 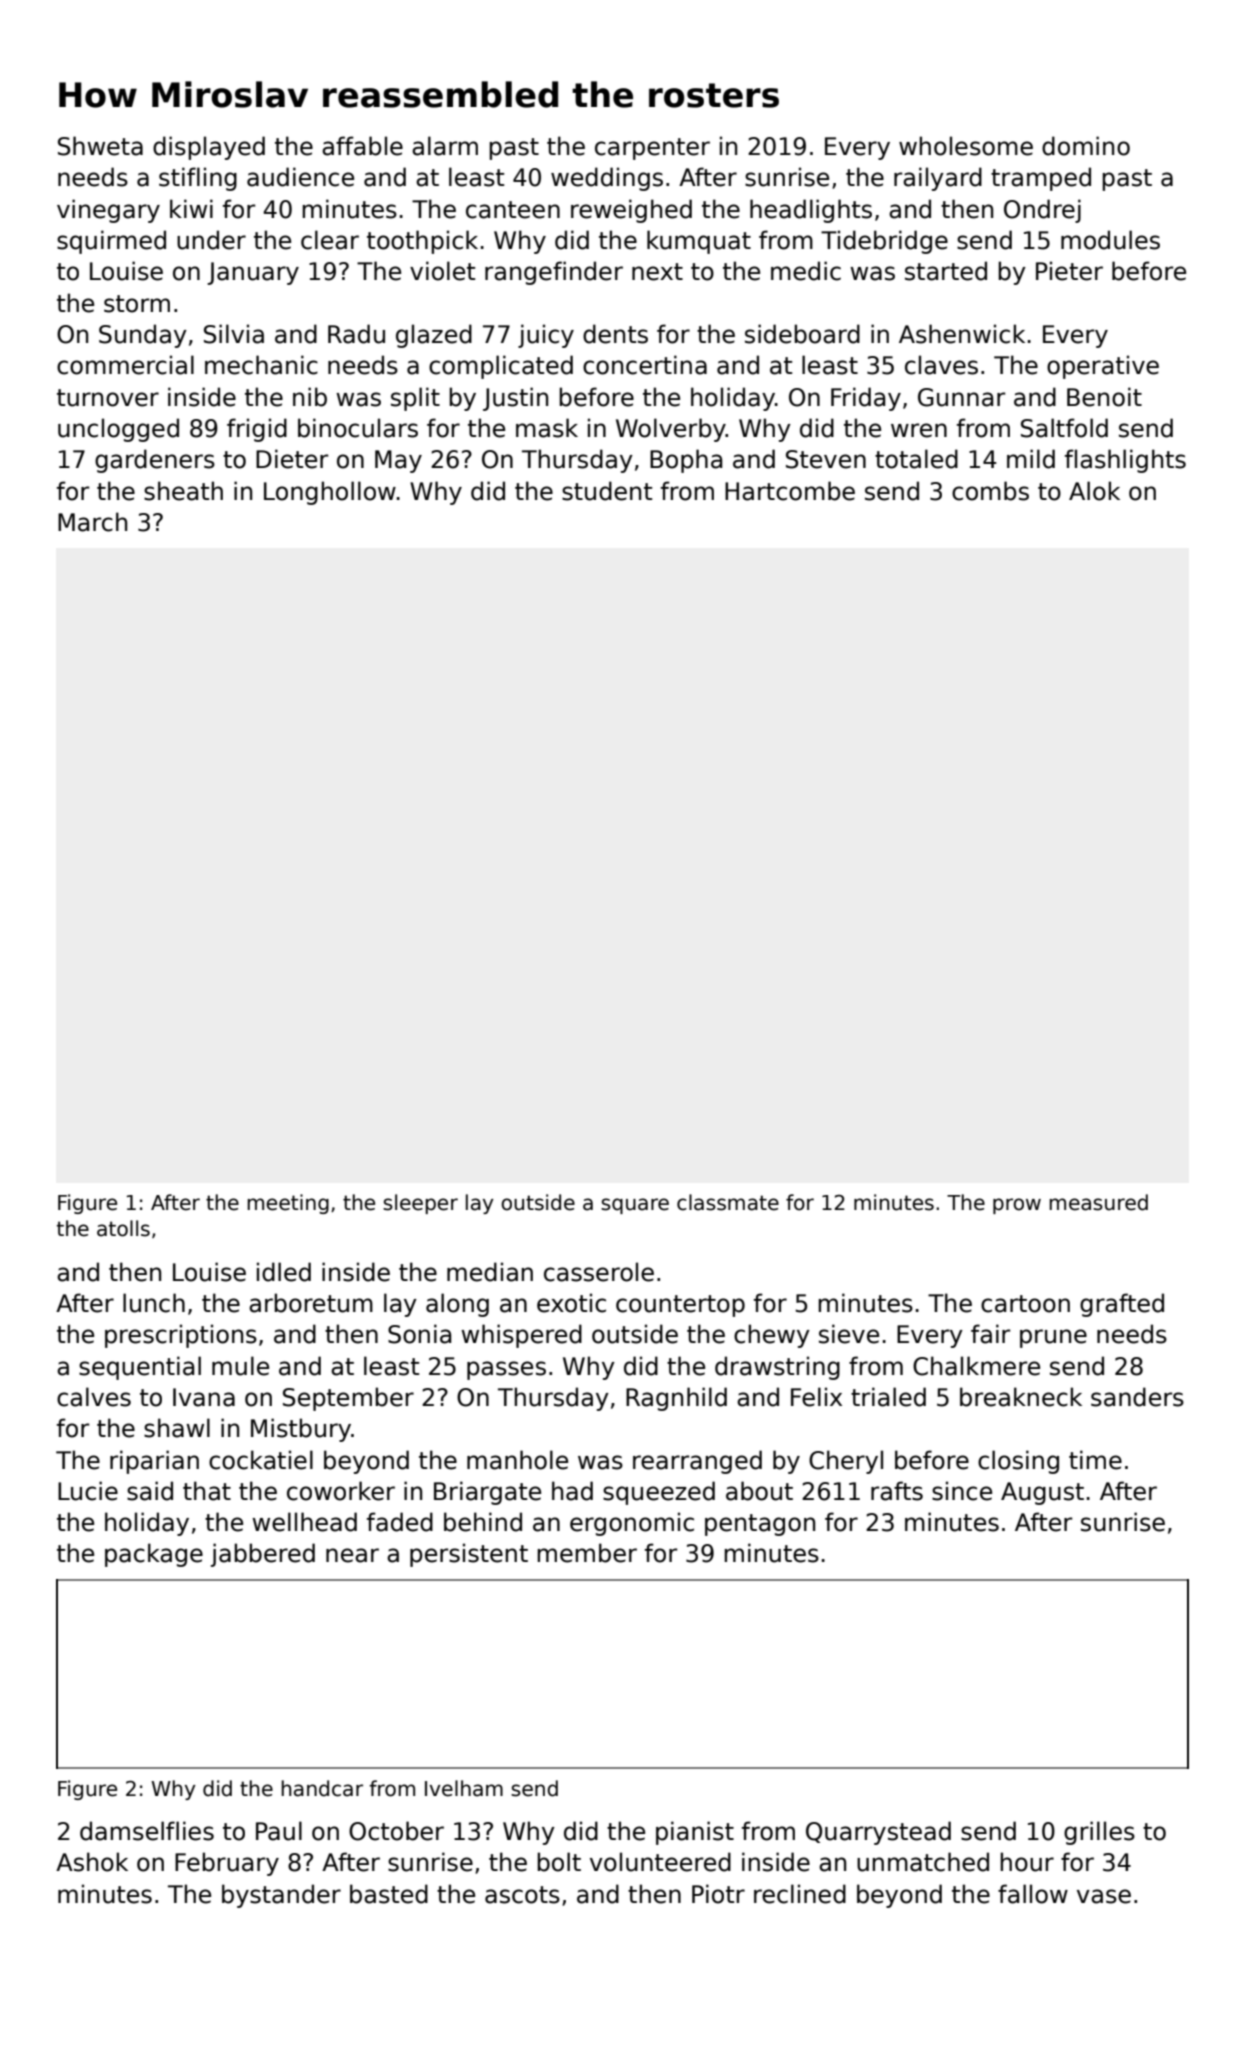 I want to click on classmate, so click(x=728, y=1202).
